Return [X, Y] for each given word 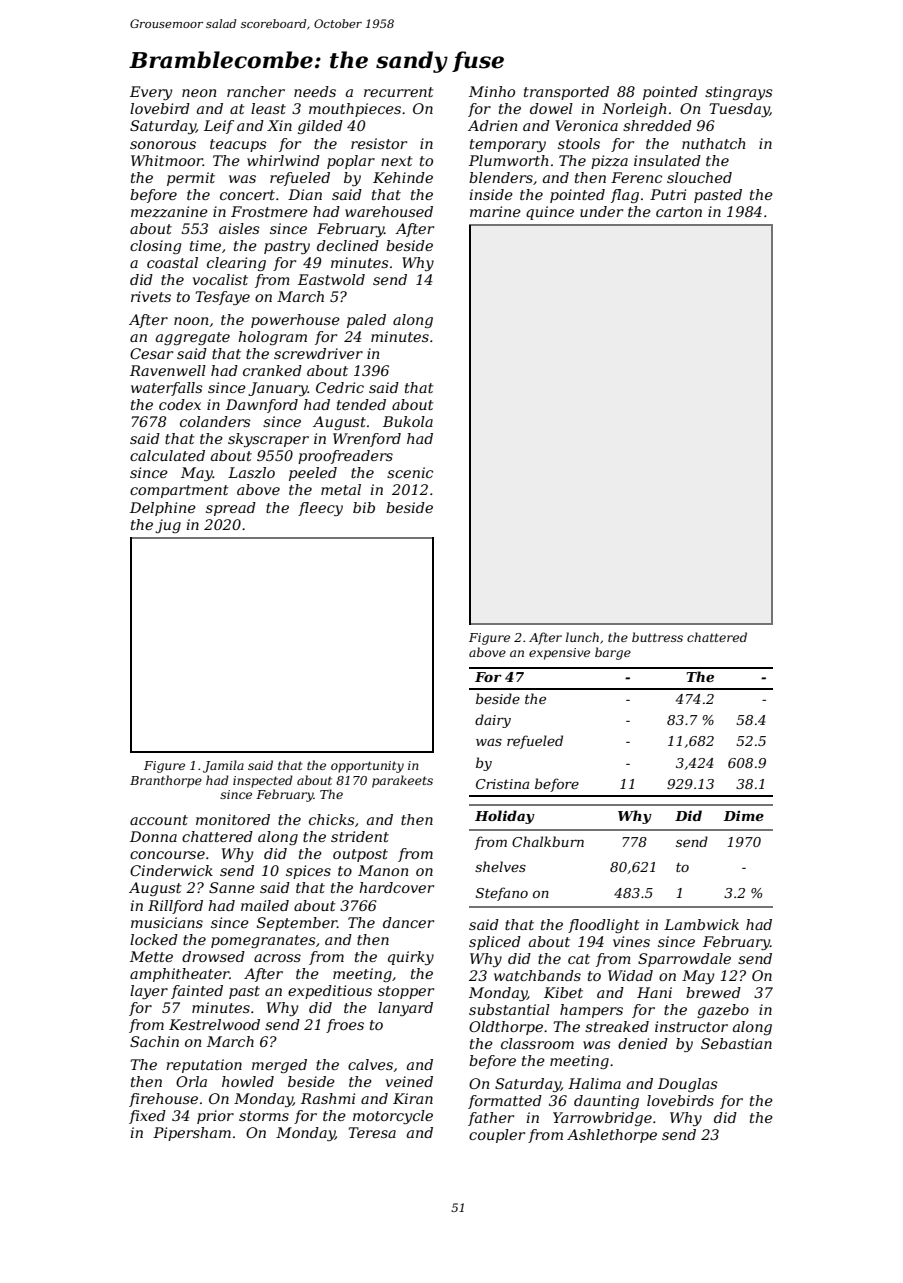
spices [308, 872]
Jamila [223, 766]
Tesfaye [222, 298]
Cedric [340, 387]
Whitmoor [167, 160]
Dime [743, 816]
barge [613, 653]
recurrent [399, 92]
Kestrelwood [214, 1024]
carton [679, 212]
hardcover [396, 887]
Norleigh [634, 110]
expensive [559, 654]
